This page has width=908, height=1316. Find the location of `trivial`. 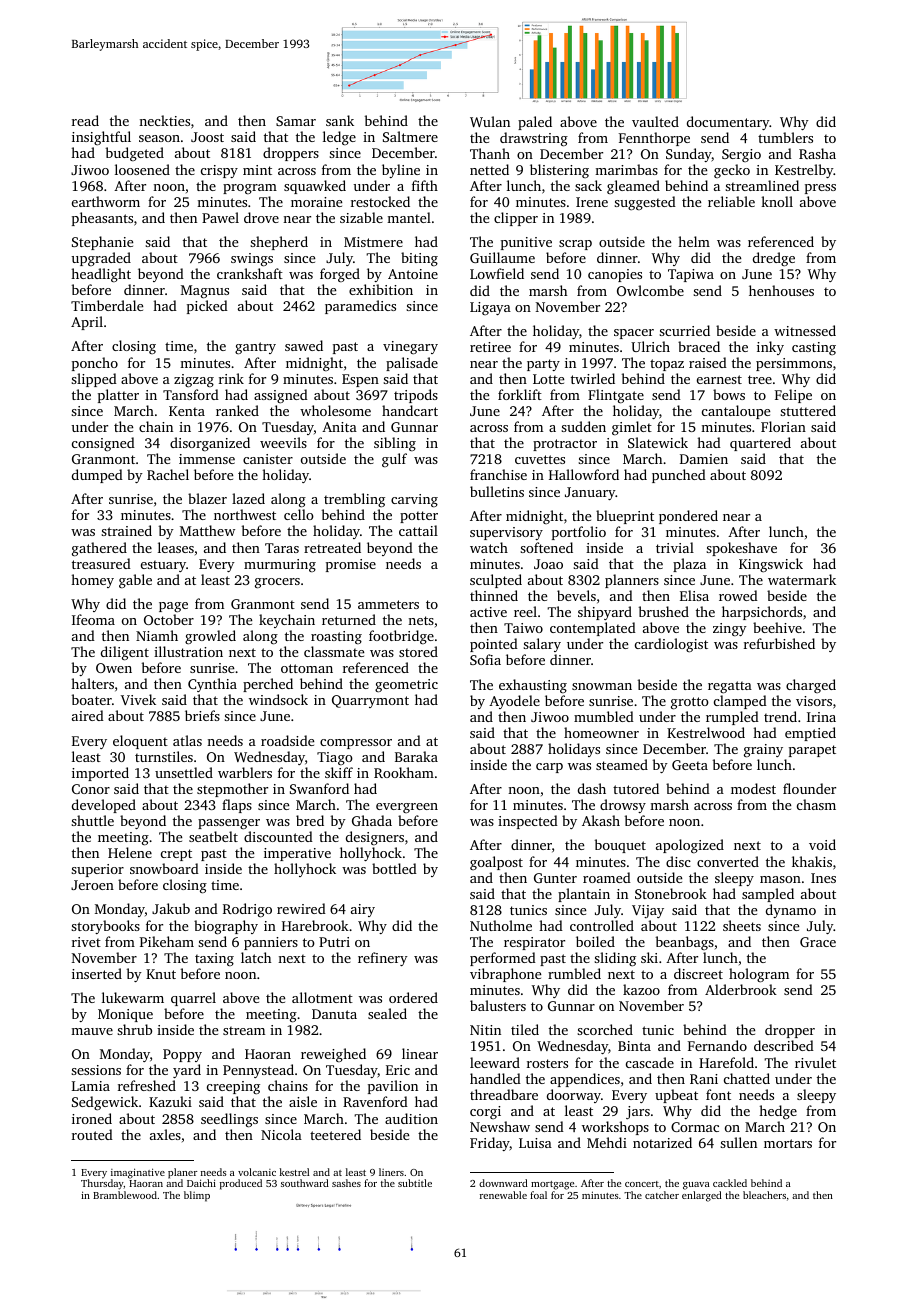

trivial is located at coordinates (675, 547).
